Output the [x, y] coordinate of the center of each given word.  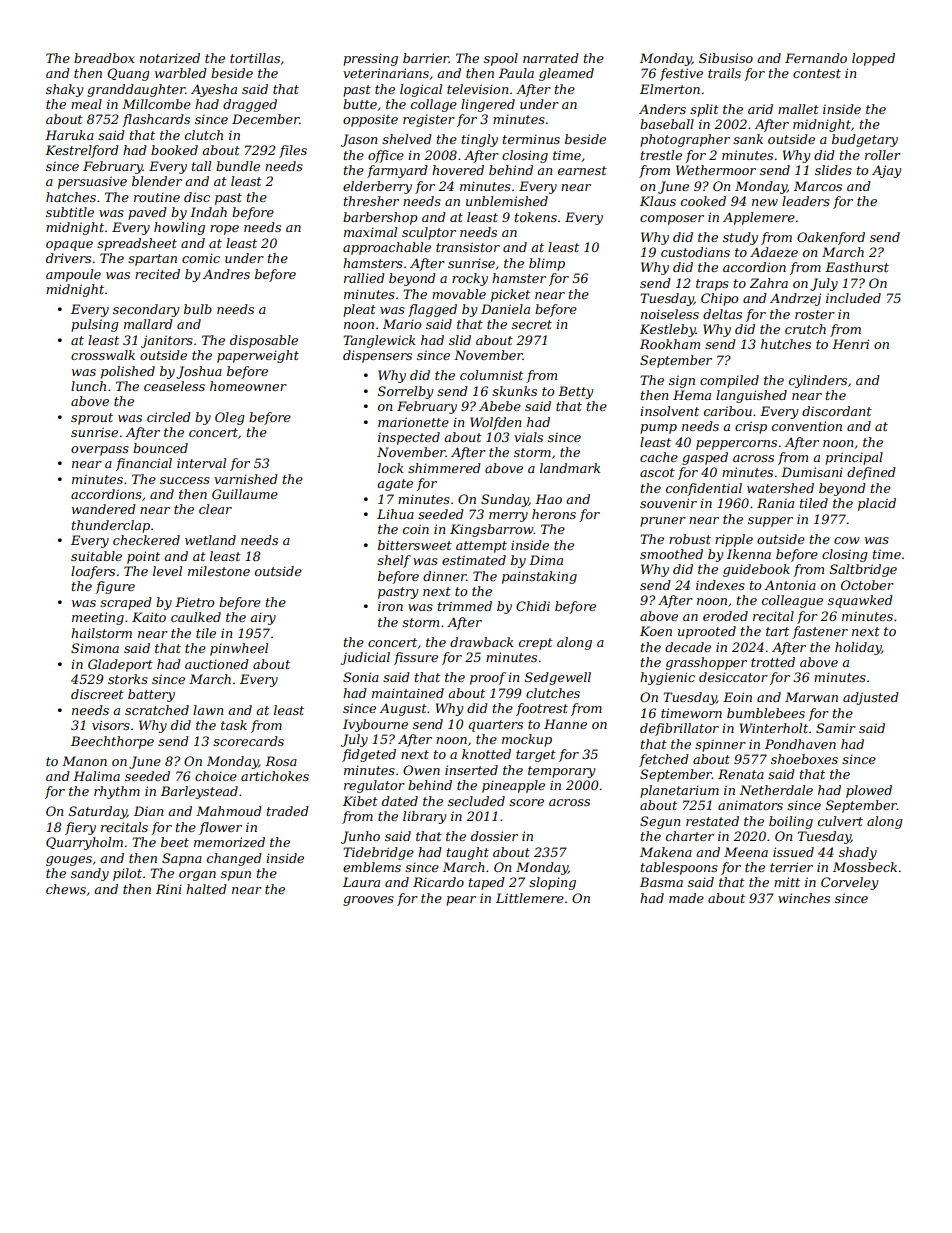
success [185, 480]
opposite [370, 120]
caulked [196, 617]
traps [712, 285]
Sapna [182, 859]
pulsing [94, 325]
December [265, 119]
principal [854, 458]
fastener [820, 632]
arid [760, 109]
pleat [359, 310]
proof [488, 678]
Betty [575, 392]
